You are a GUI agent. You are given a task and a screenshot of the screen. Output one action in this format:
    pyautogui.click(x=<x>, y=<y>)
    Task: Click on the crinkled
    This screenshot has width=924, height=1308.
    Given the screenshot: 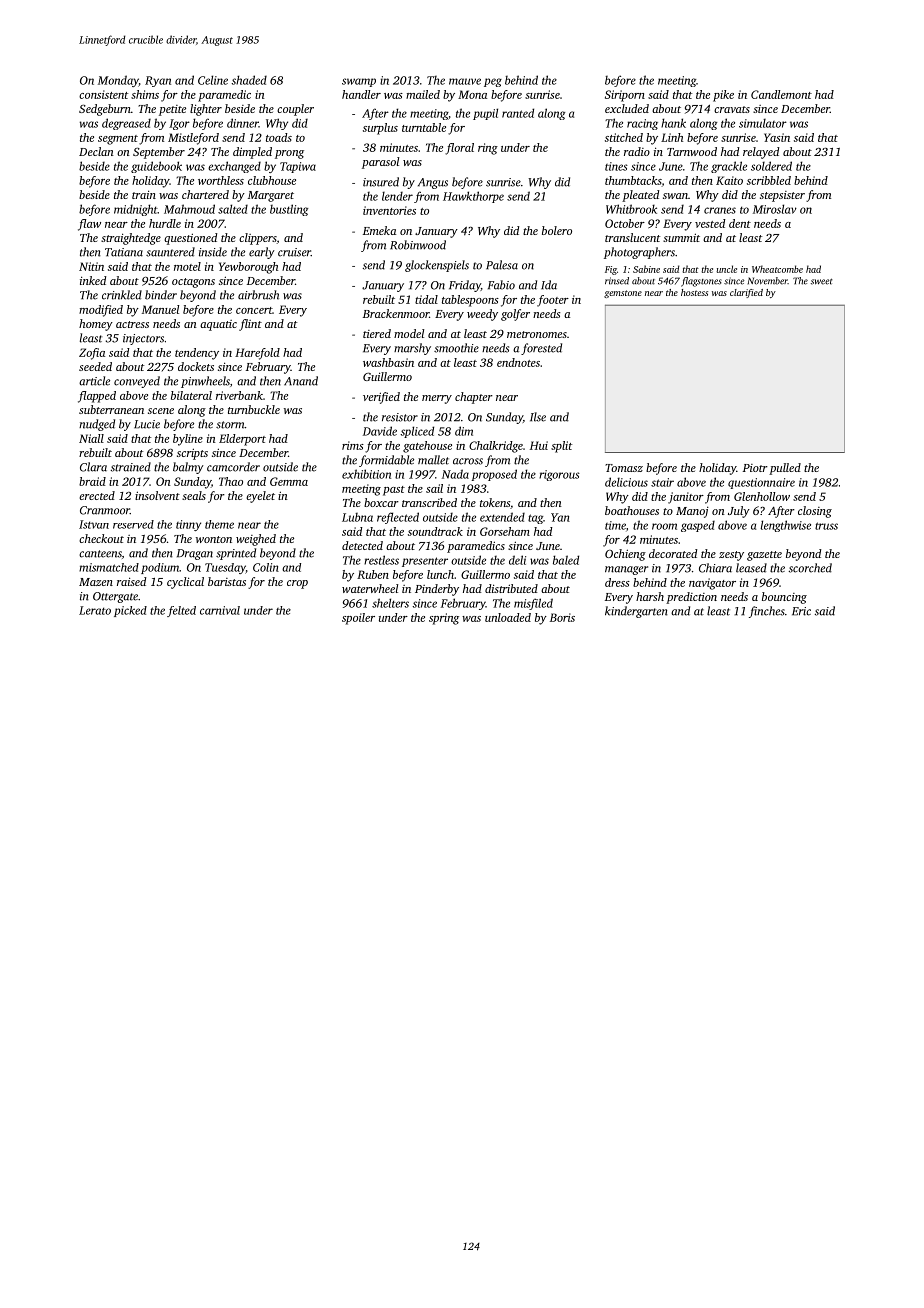 What is the action you would take?
    pyautogui.click(x=122, y=295)
